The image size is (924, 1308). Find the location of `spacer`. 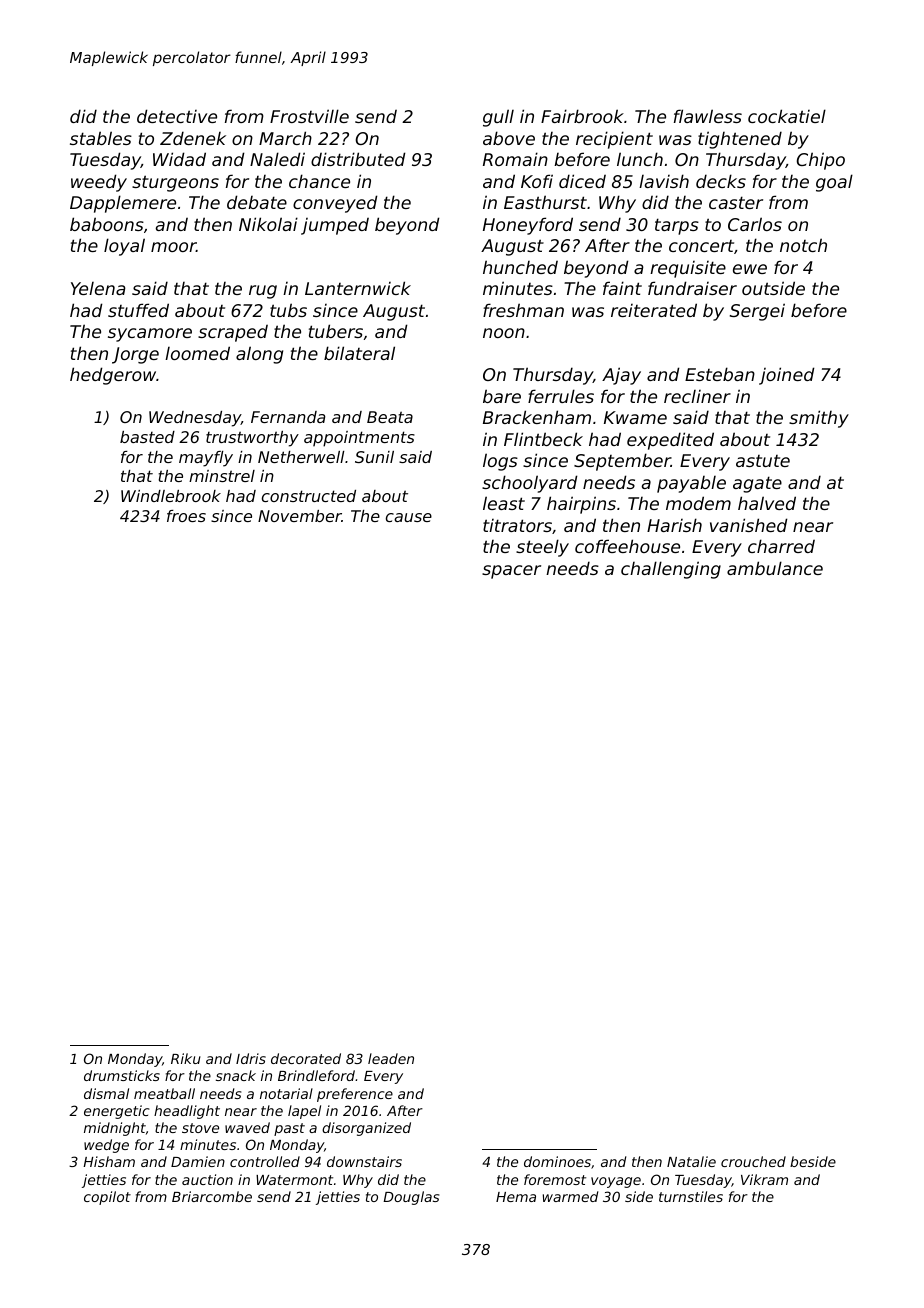

spacer is located at coordinates (511, 572).
